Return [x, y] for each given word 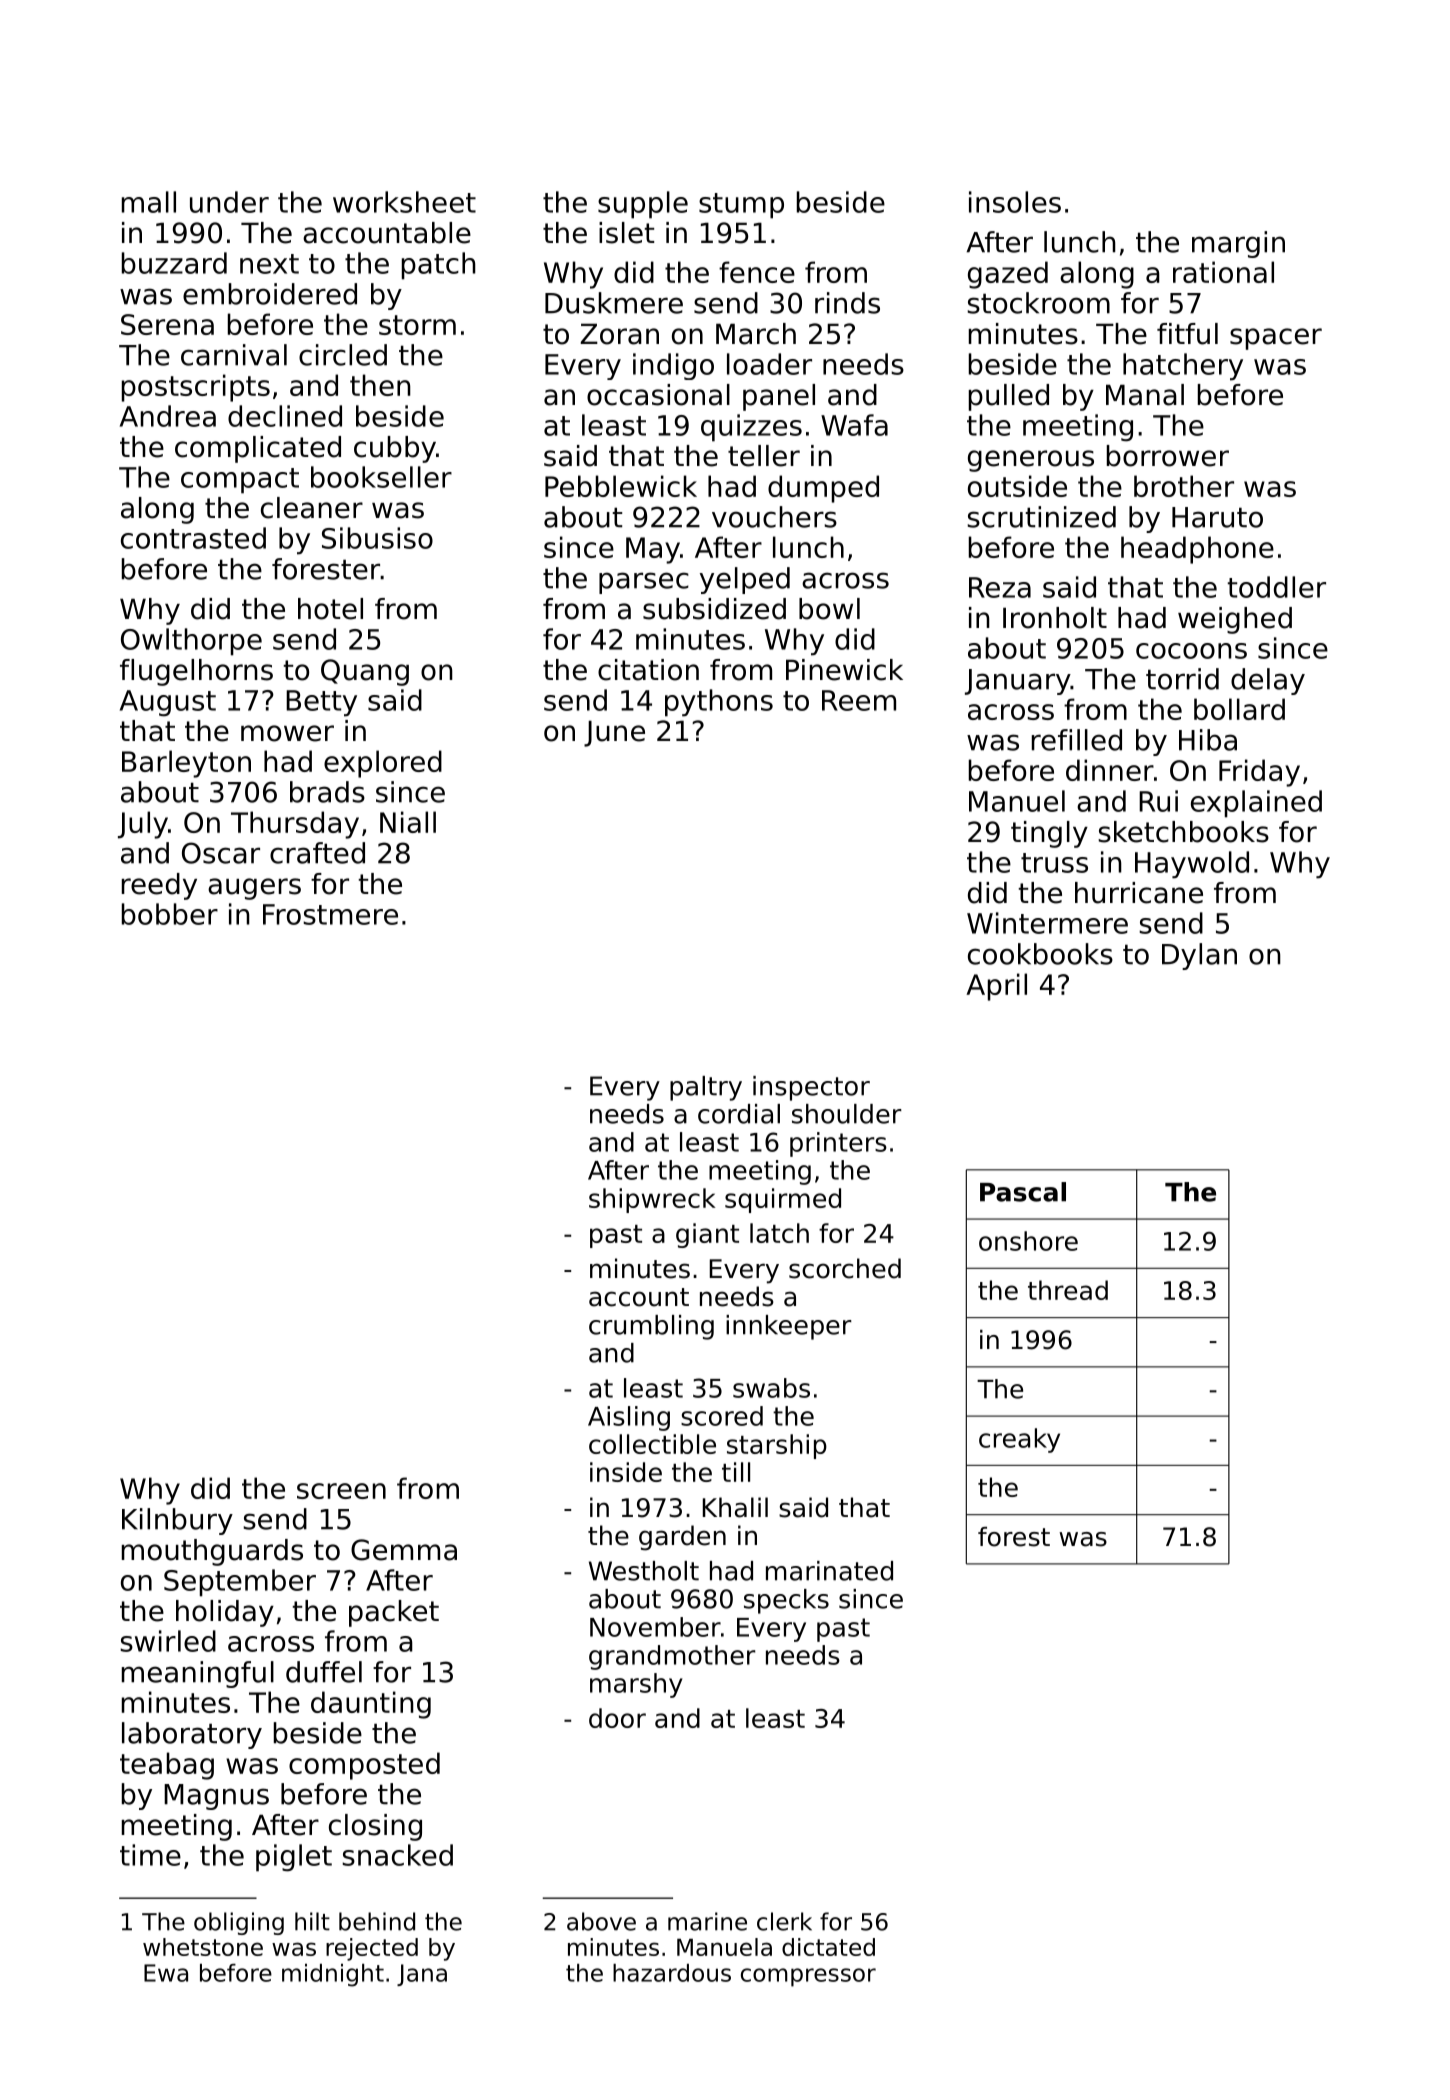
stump [741, 206]
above [601, 1921]
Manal [1145, 395]
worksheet [404, 202]
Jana [422, 1975]
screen [341, 1491]
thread [1068, 1290]
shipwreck [652, 1200]
